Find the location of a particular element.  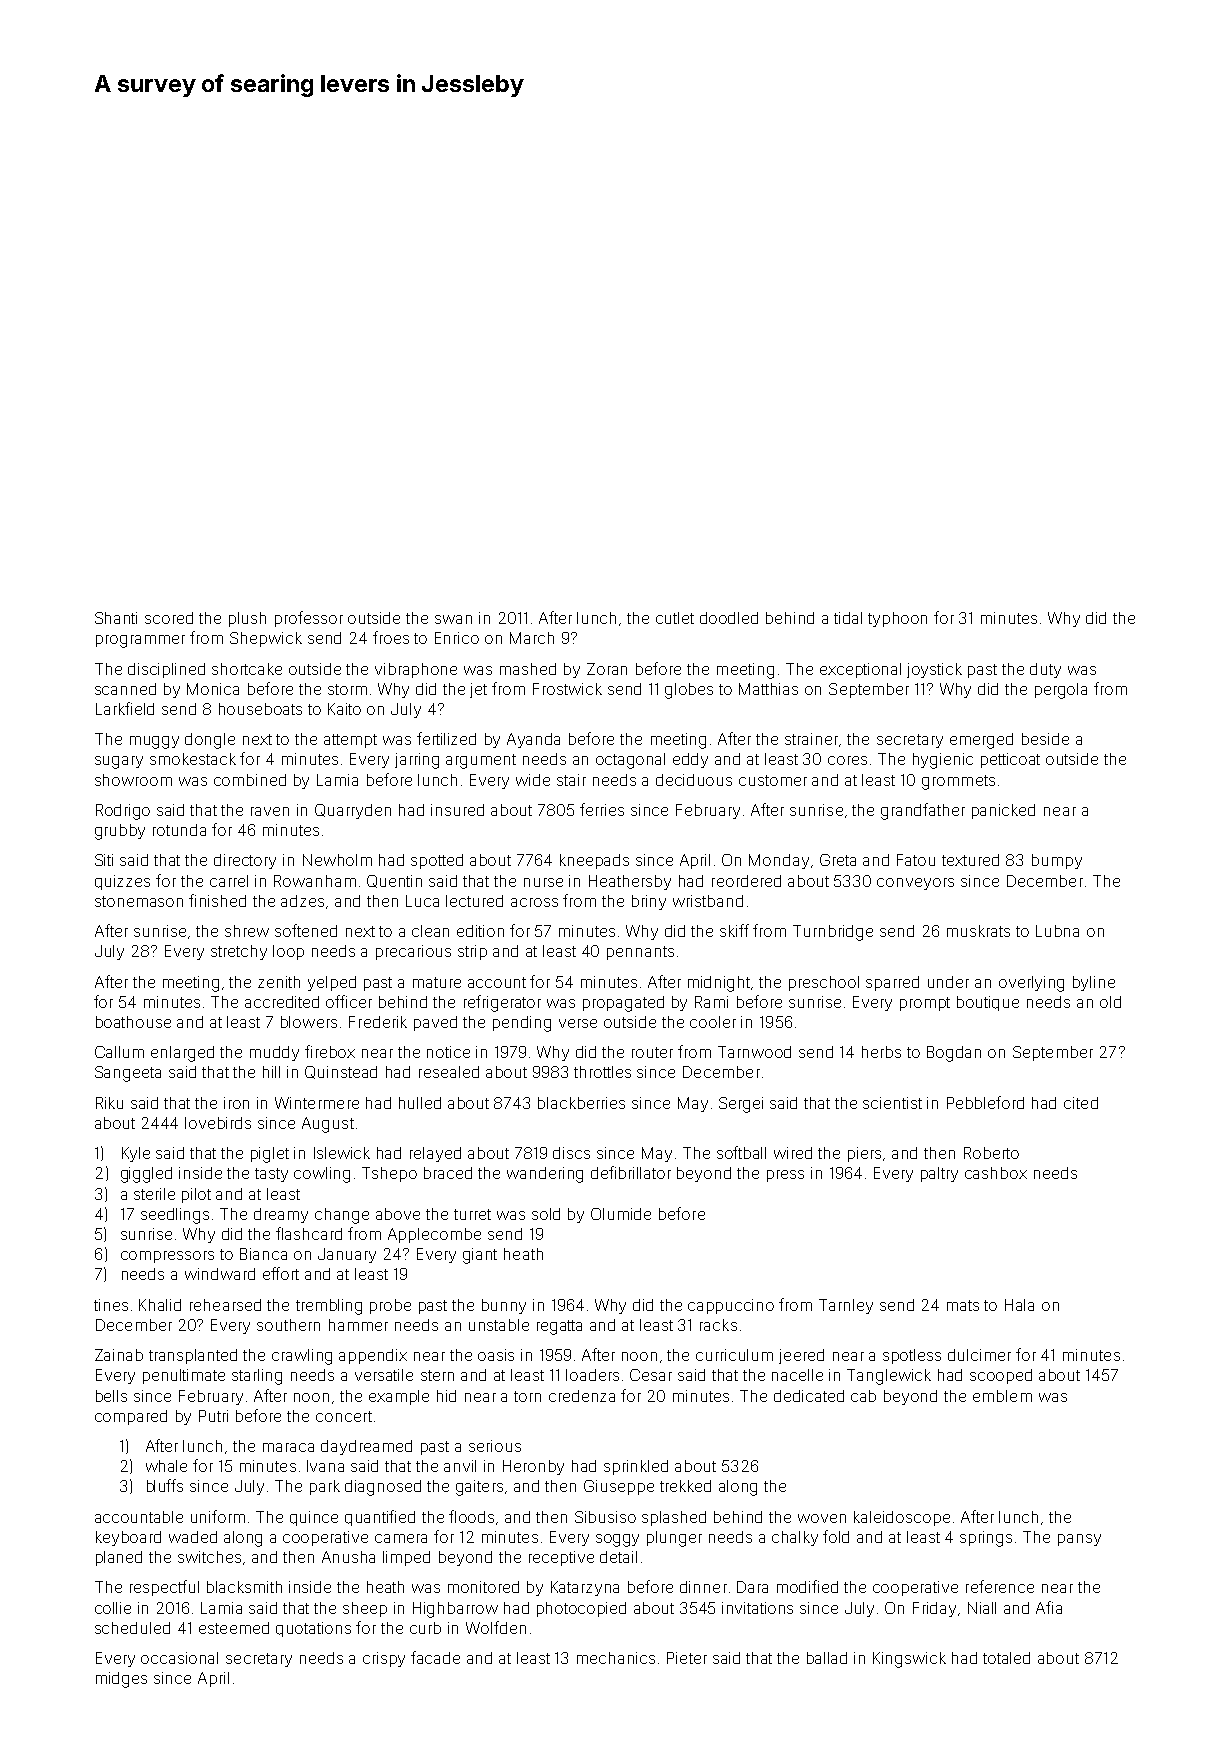

Larkfield is located at coordinates (125, 708).
